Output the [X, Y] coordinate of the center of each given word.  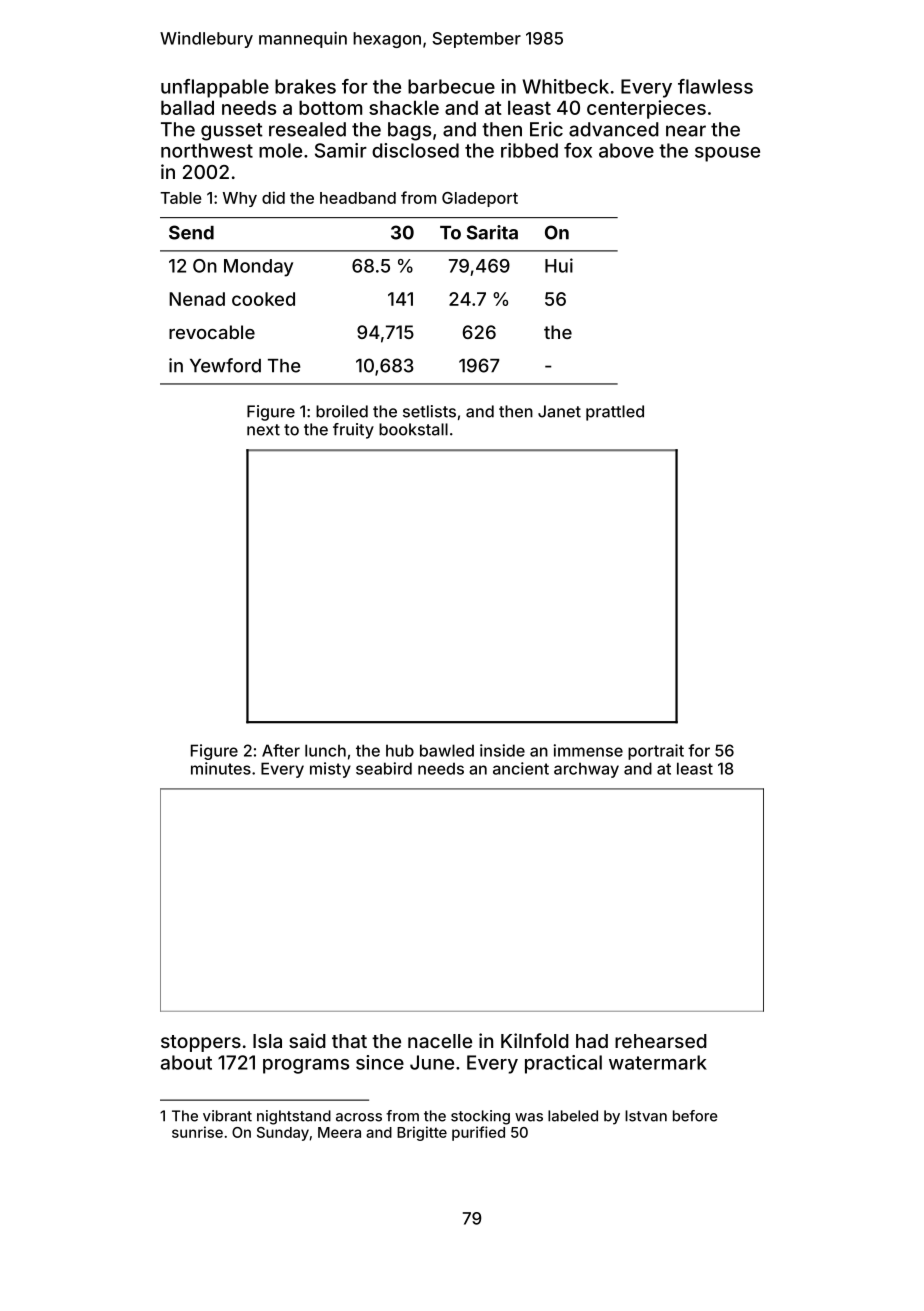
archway [586, 770]
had [592, 1041]
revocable [212, 332]
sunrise [197, 1132]
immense [588, 750]
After [281, 750]
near [686, 131]
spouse [727, 154]
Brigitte [422, 1133]
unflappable [215, 88]
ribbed [529, 150]
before [695, 1116]
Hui [559, 265]
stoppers [201, 1043]
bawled [447, 750]
